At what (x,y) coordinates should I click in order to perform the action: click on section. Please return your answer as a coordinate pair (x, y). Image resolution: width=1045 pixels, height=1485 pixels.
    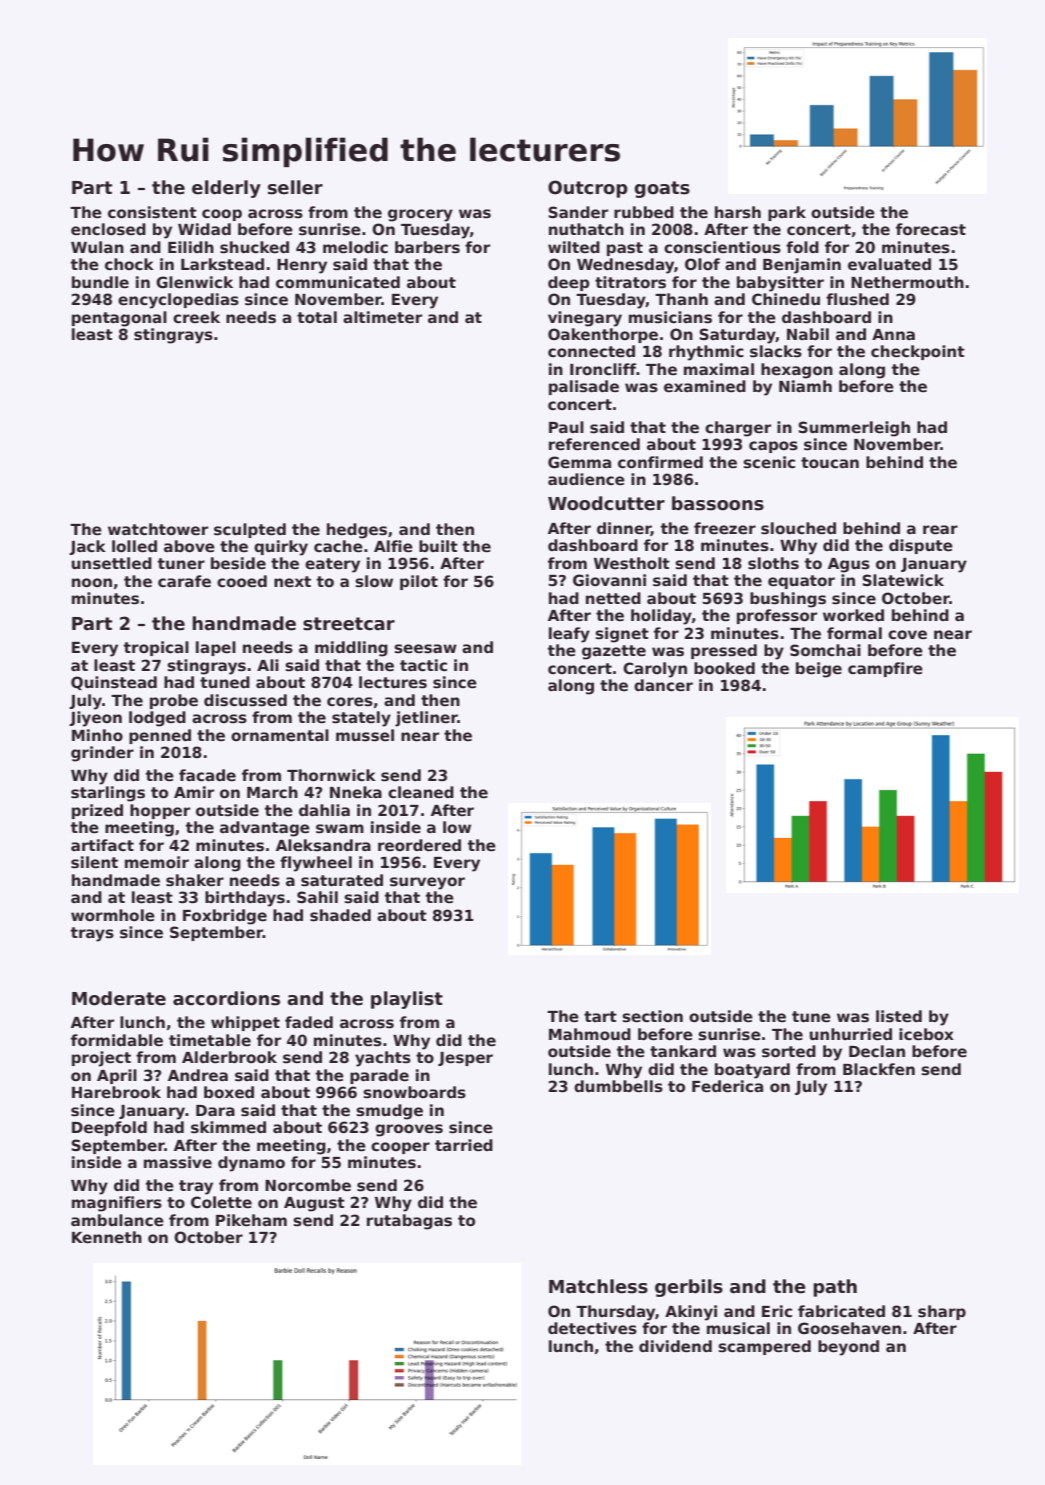
    Looking at the image, I should click on (652, 1016).
